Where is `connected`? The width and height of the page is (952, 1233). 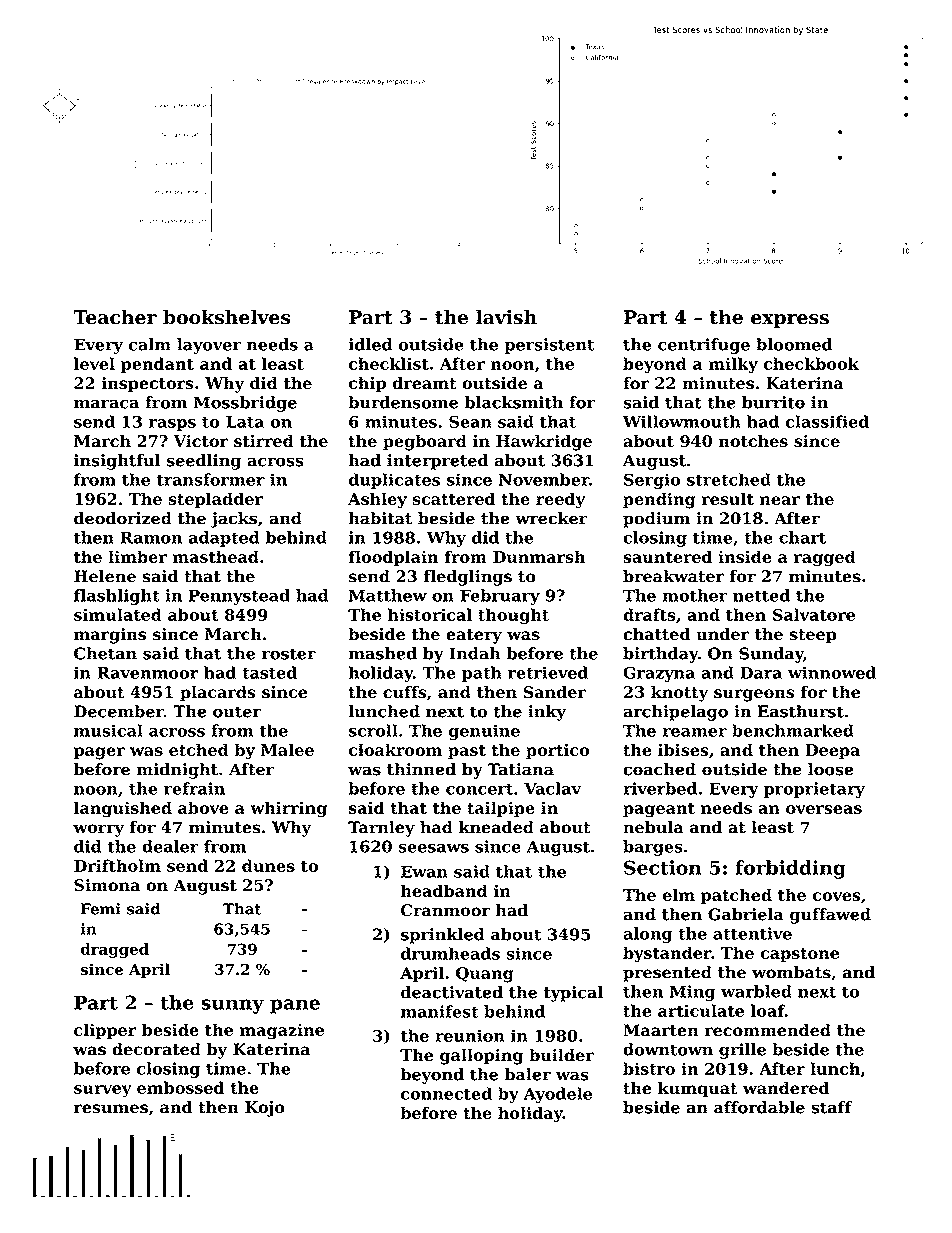 connected is located at coordinates (446, 1093).
